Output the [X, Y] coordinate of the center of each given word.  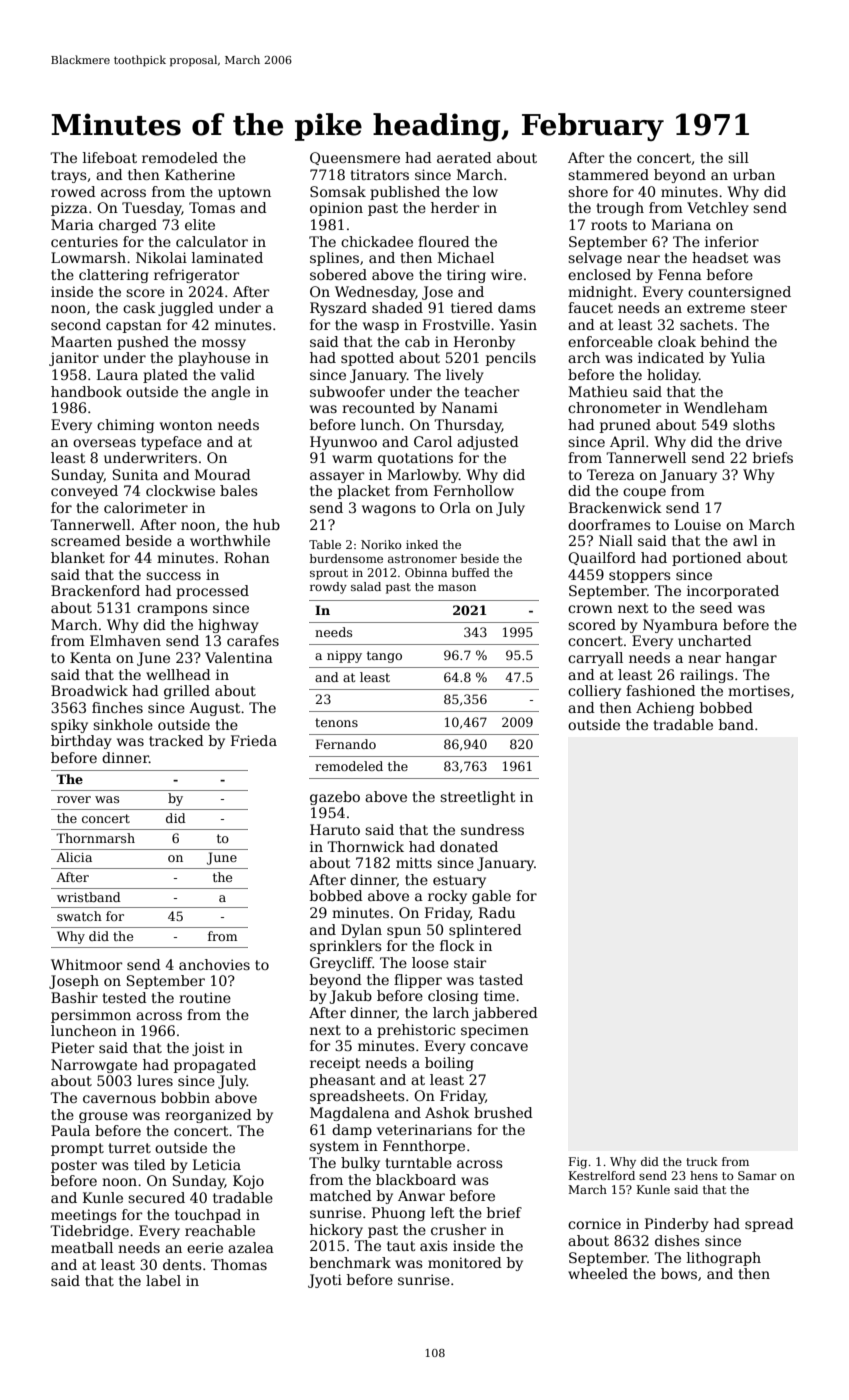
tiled [150, 1164]
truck [702, 1161]
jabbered [505, 1014]
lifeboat [110, 157]
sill [738, 157]
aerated [464, 157]
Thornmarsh [95, 838]
